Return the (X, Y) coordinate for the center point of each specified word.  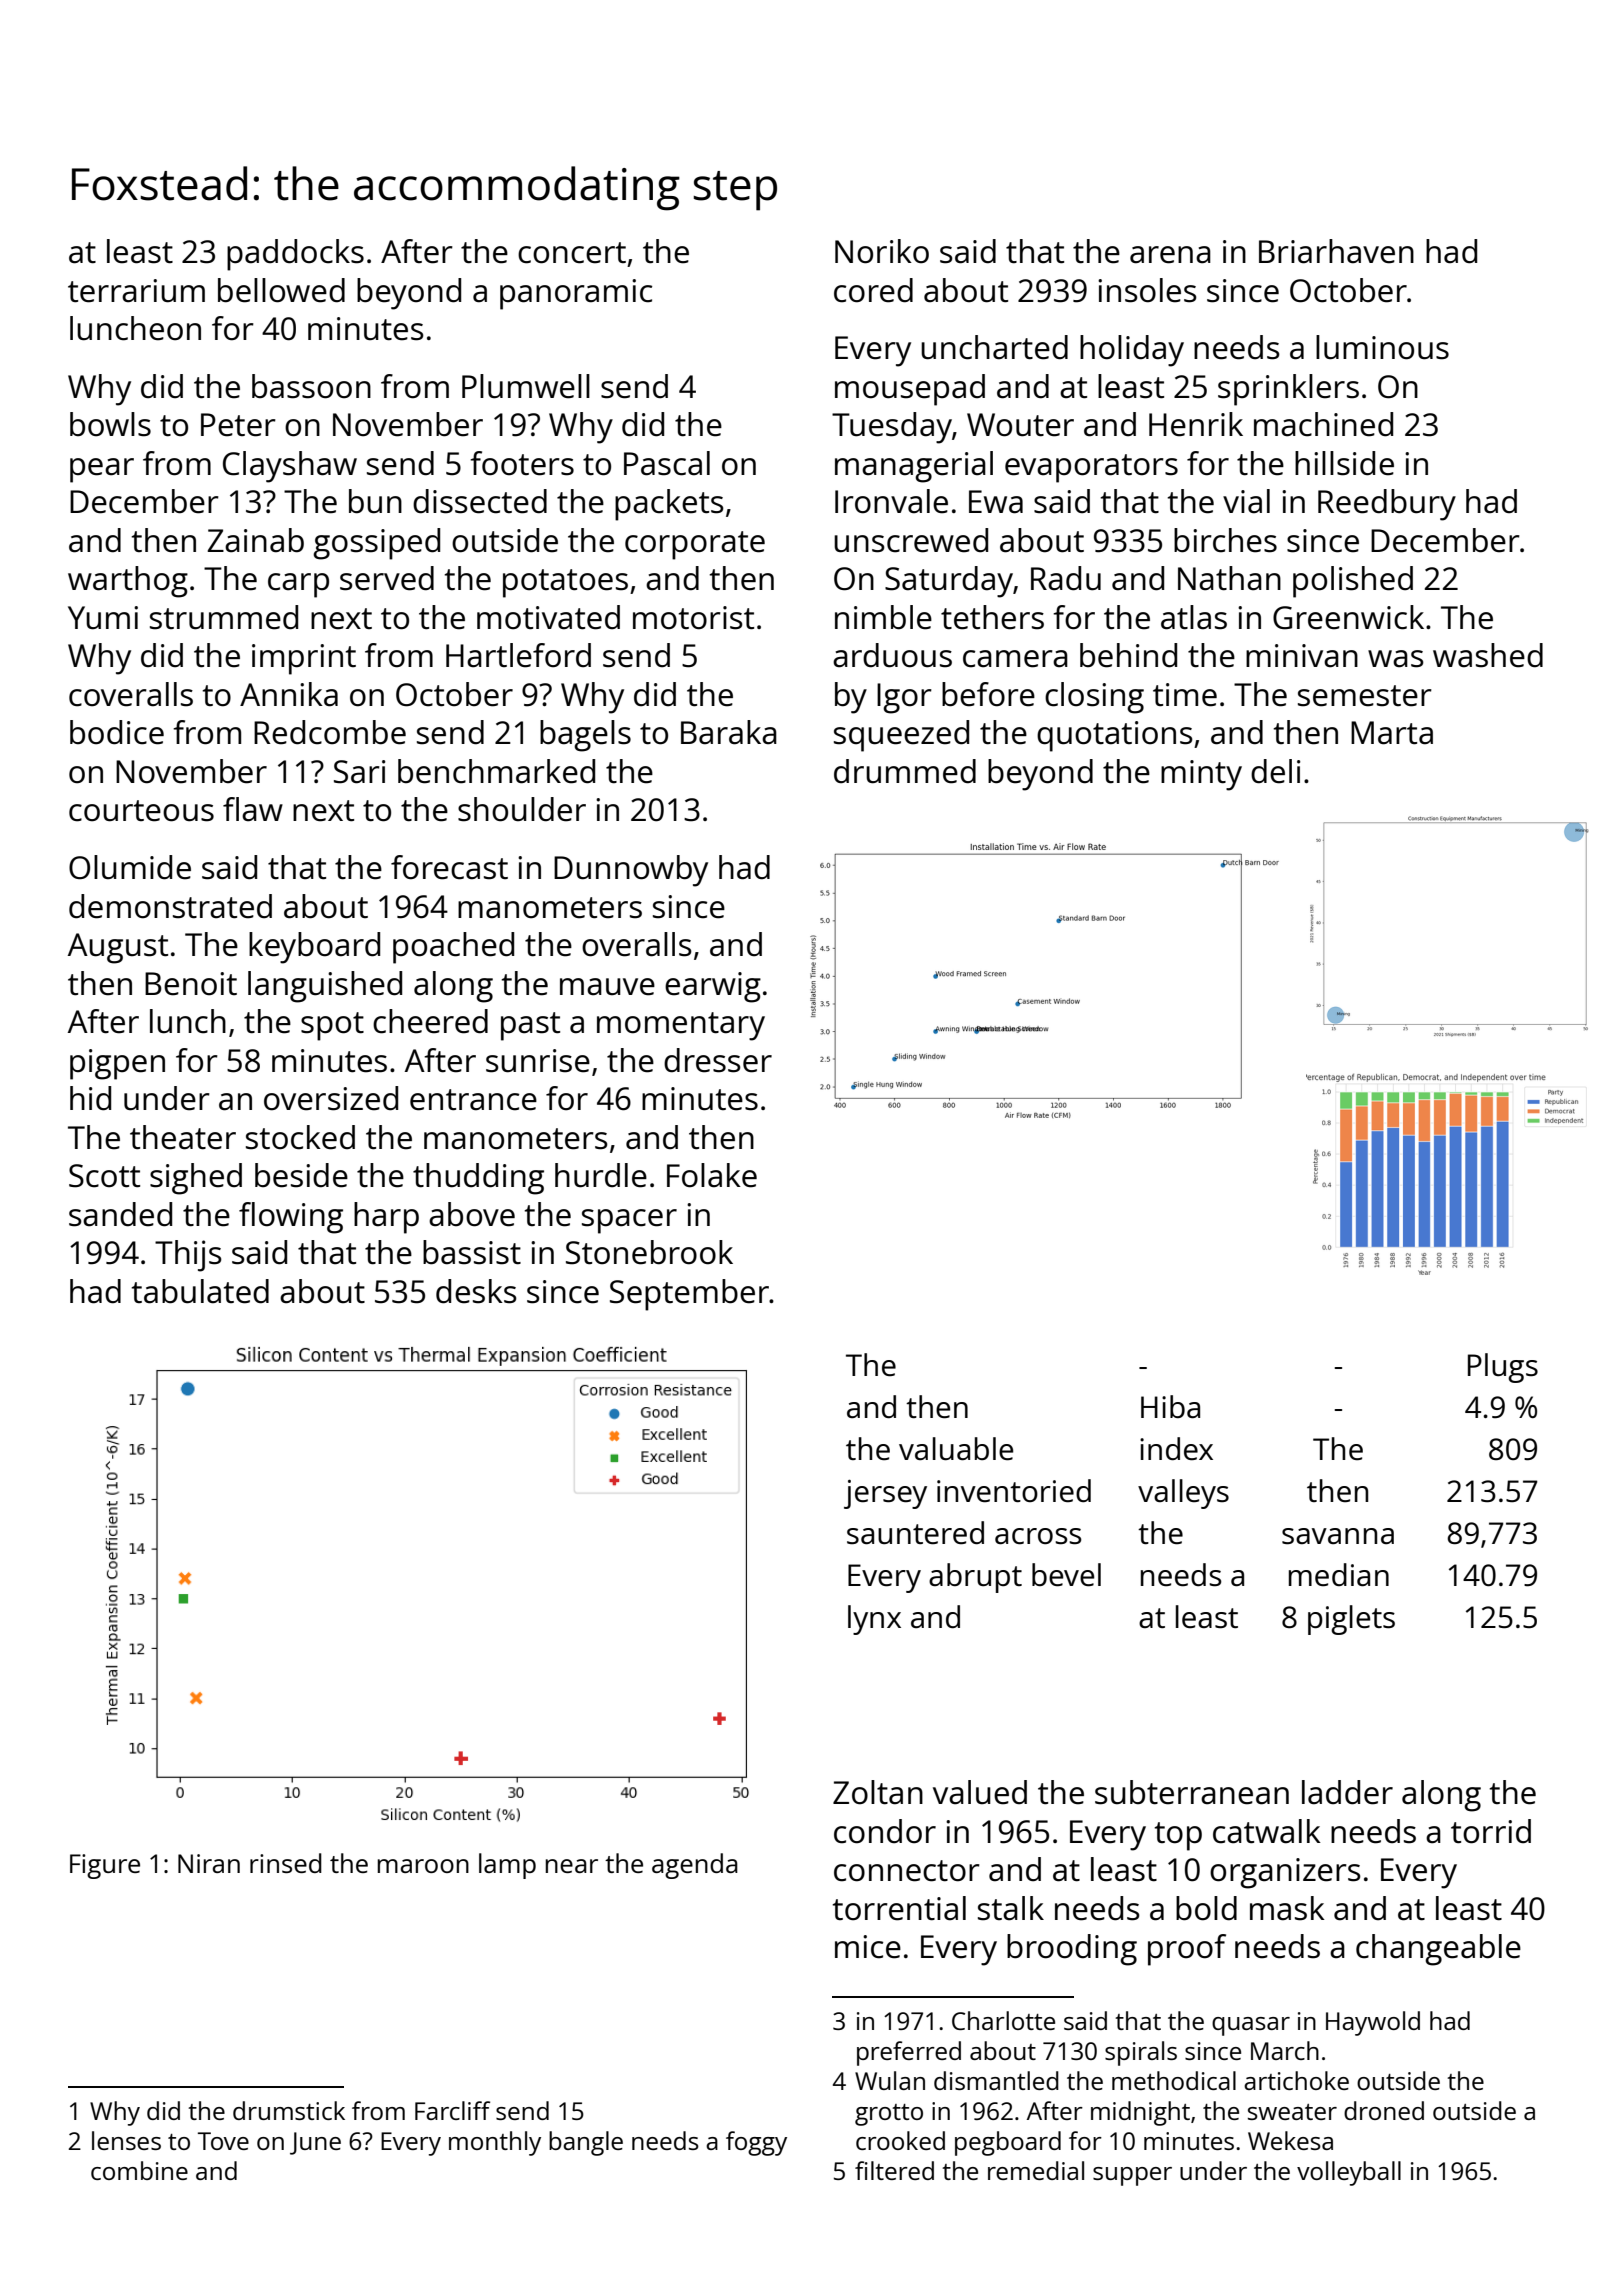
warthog (128, 582)
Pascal (667, 463)
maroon (423, 1866)
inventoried (1014, 1491)
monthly (495, 2143)
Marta (1392, 733)
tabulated (200, 1291)
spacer (629, 1221)
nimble (883, 617)
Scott (104, 1176)
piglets (1351, 1620)
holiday (1132, 351)
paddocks (295, 255)
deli (1275, 771)
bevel (1066, 1575)
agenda (695, 1866)
